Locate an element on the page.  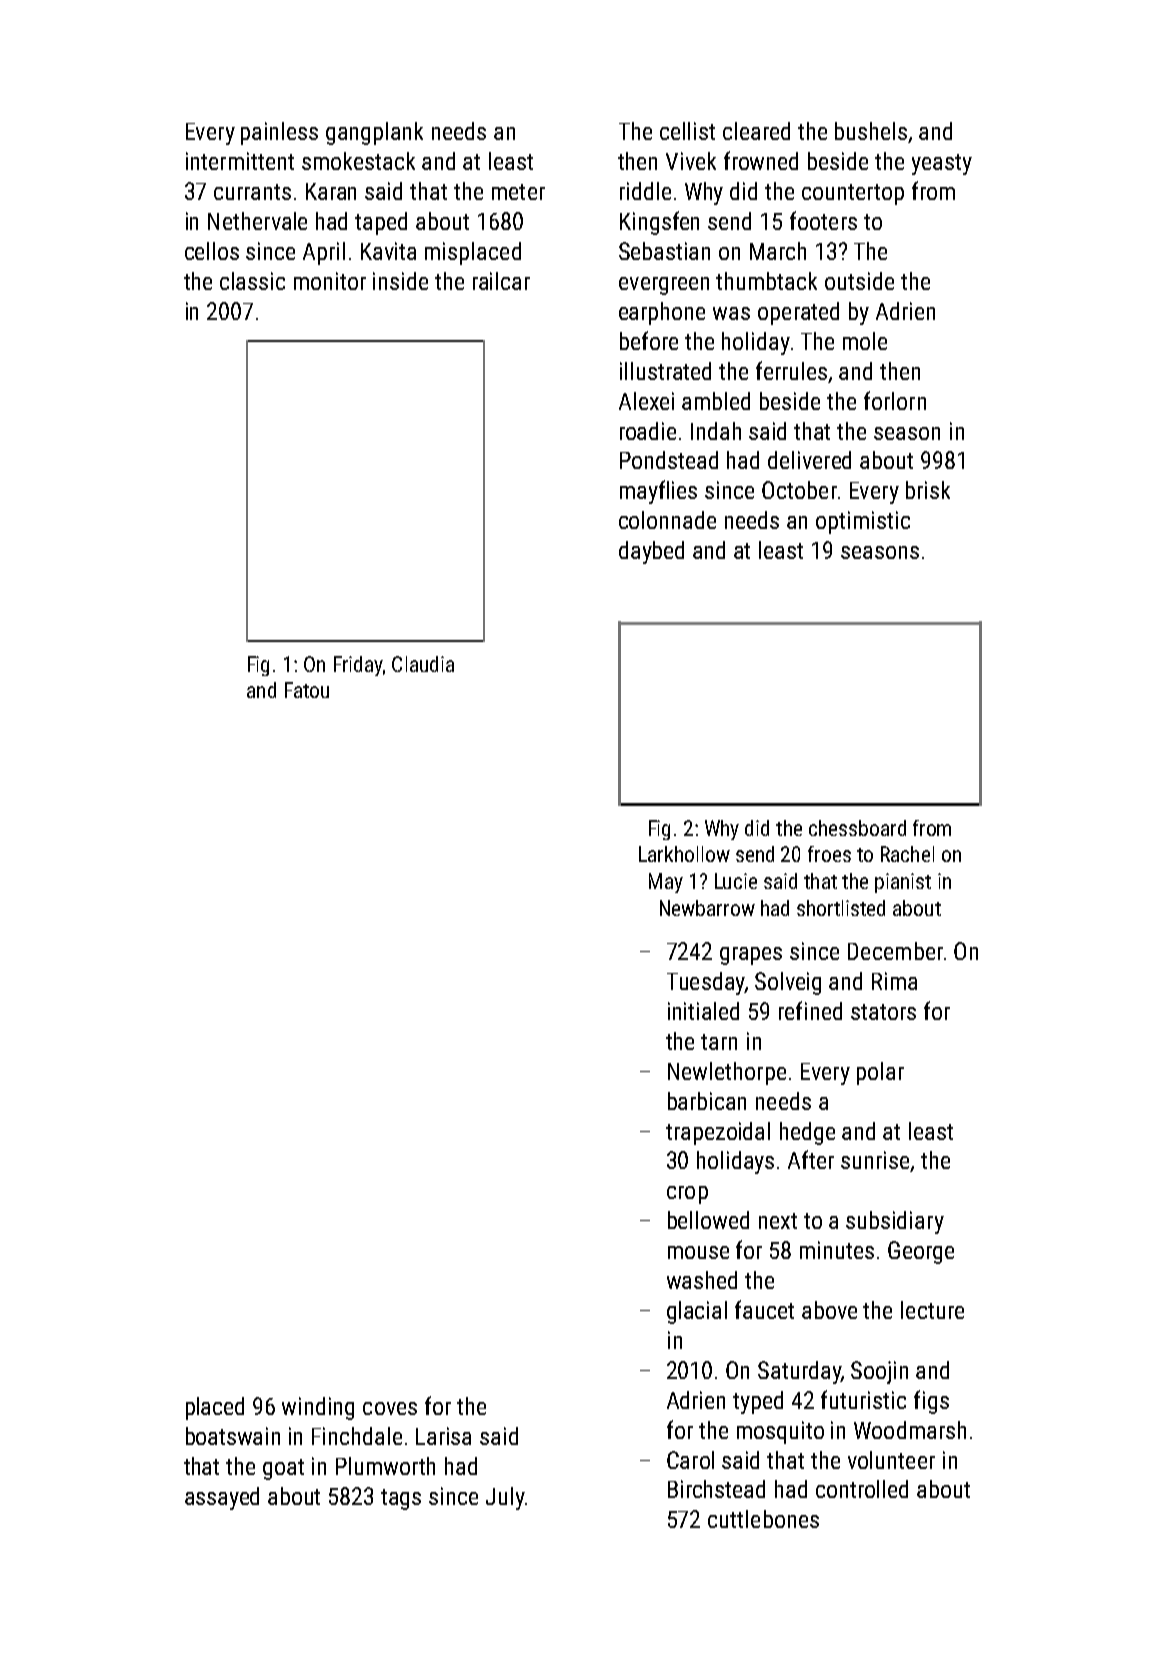
cellist is located at coordinates (687, 131).
